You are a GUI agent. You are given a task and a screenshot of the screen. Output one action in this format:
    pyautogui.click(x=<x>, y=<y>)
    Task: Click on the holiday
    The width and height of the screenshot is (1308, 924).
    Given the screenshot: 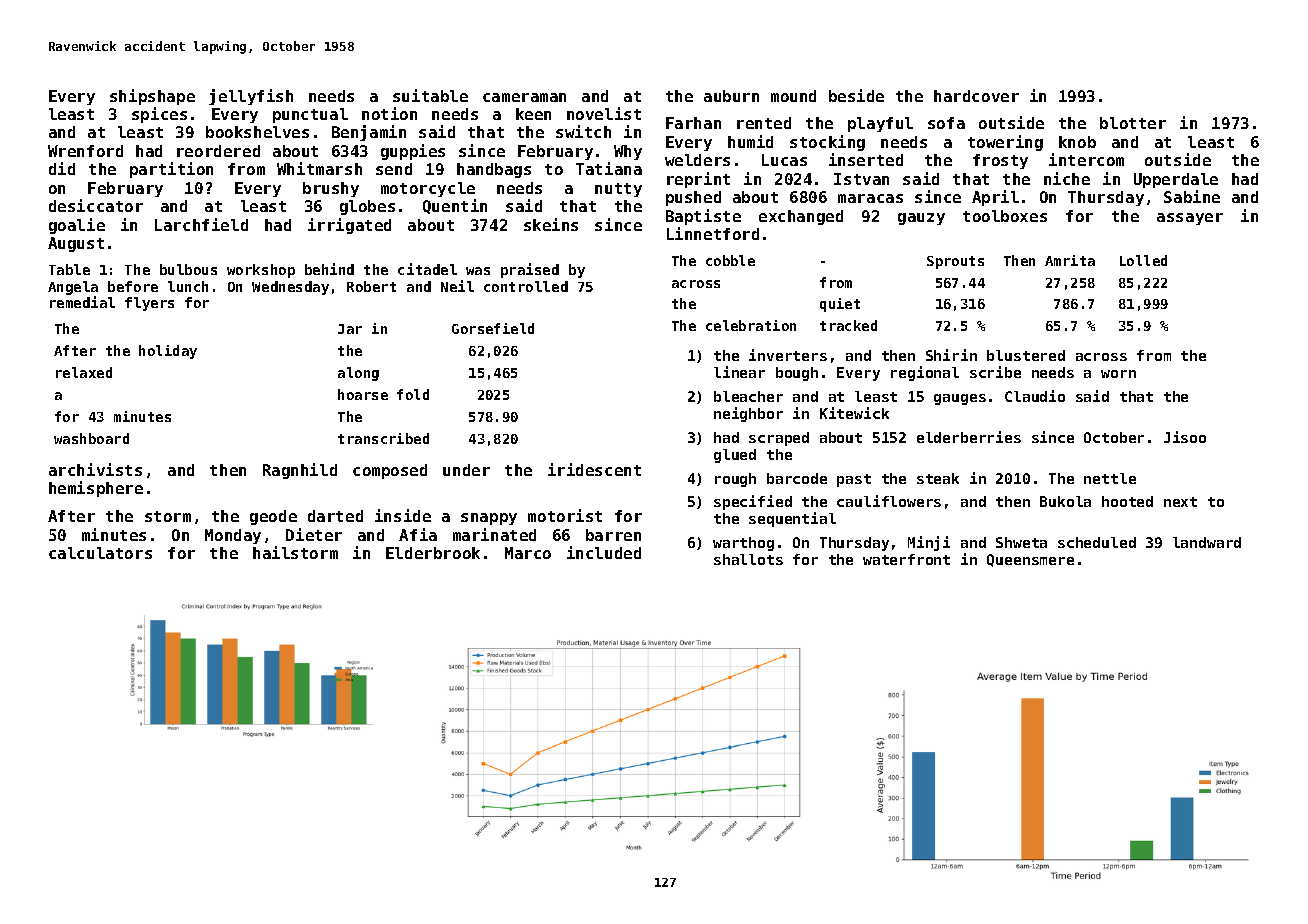 What is the action you would take?
    pyautogui.click(x=168, y=352)
